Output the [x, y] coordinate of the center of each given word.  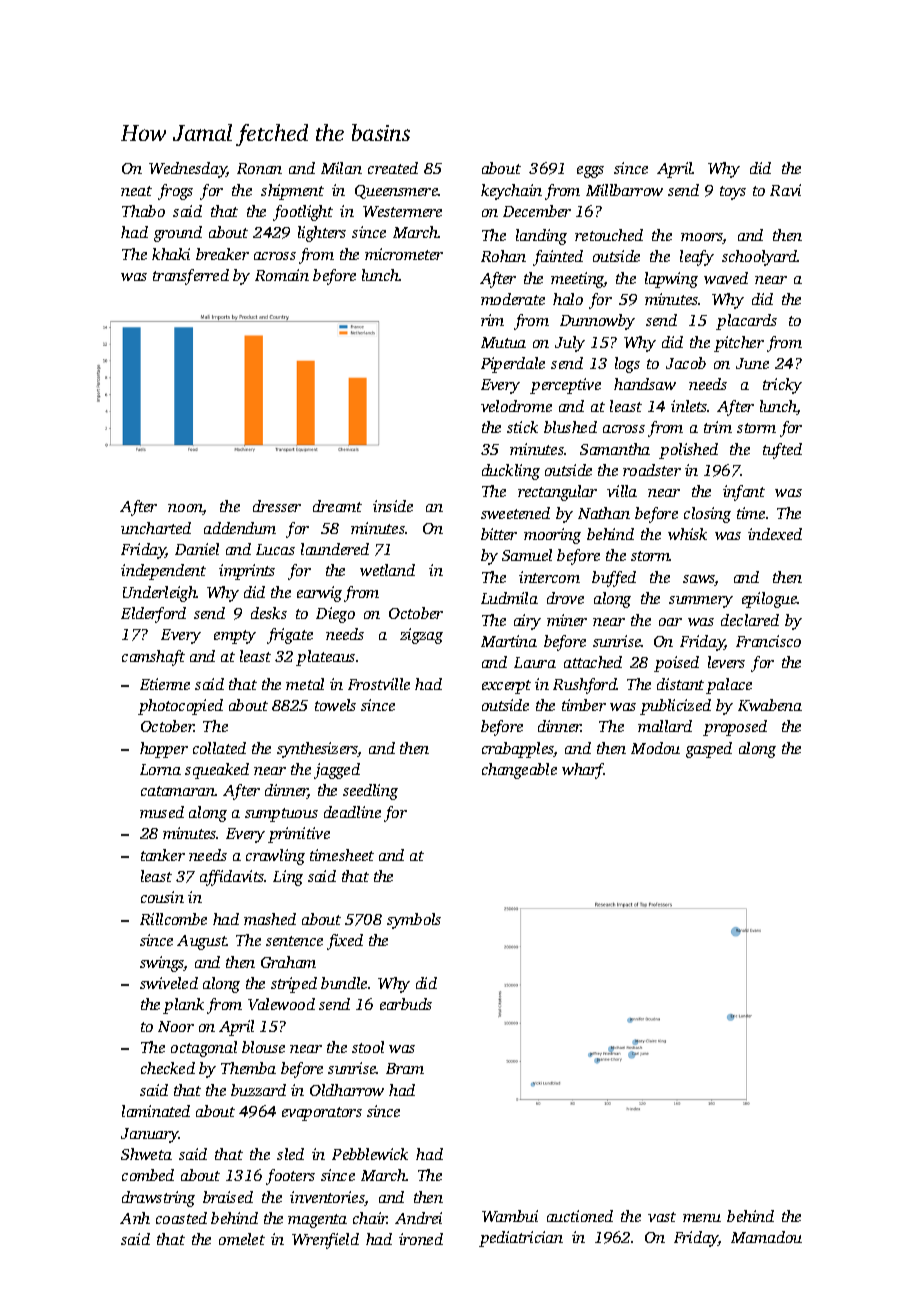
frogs [175, 192]
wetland [387, 570]
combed [148, 1175]
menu [702, 1218]
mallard [665, 726]
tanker [163, 855]
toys [733, 193]
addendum [240, 528]
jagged [337, 771]
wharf [583, 771]
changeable [519, 771]
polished [688, 451]
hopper [164, 750]
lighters [322, 234]
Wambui [510, 1216]
